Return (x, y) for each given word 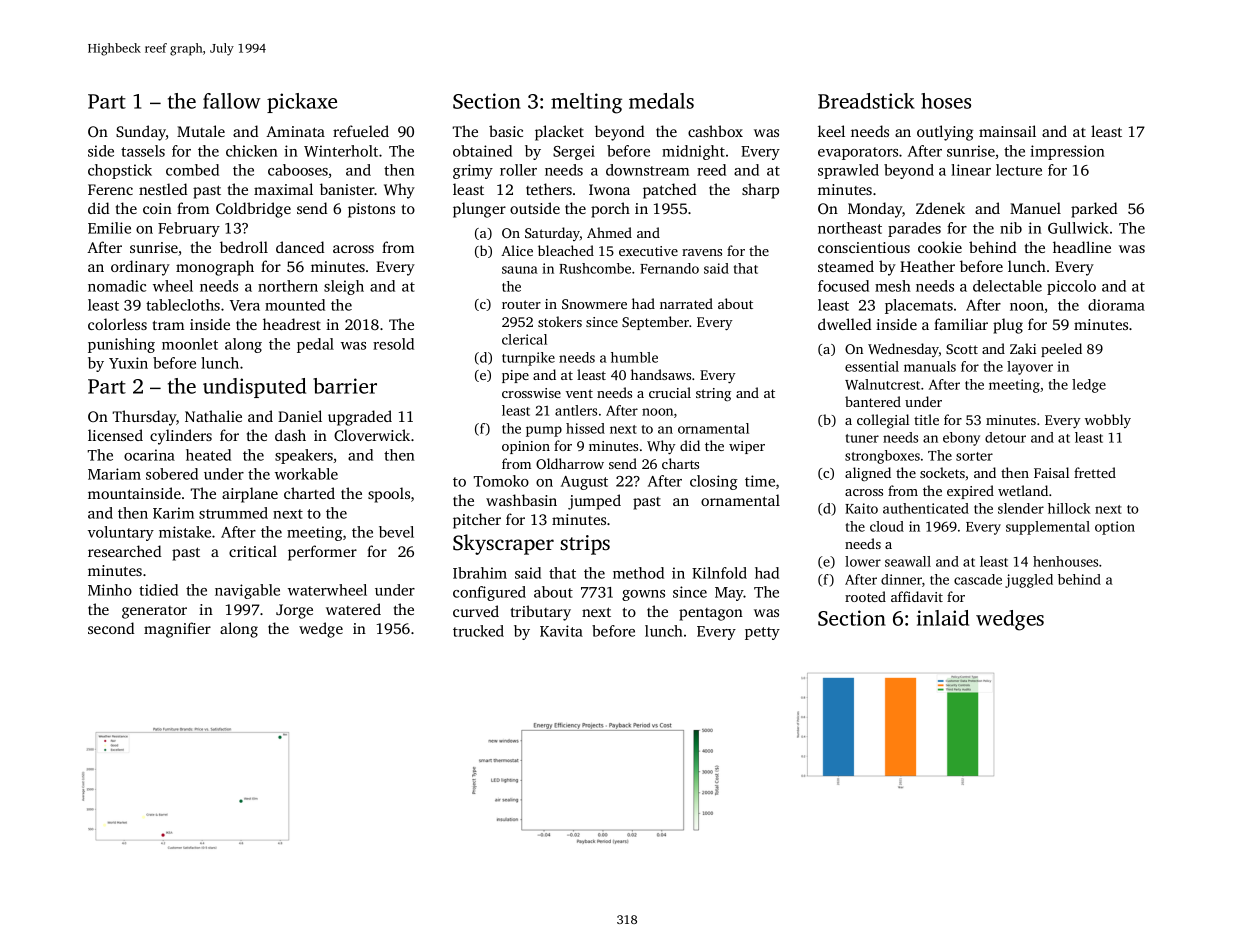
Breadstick (866, 101)
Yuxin (128, 363)
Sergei (574, 152)
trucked (478, 631)
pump (544, 431)
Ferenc (110, 189)
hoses (946, 101)
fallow (232, 101)
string (713, 394)
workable (306, 474)
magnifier (177, 630)
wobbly (1108, 421)
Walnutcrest (882, 384)
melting (586, 103)
